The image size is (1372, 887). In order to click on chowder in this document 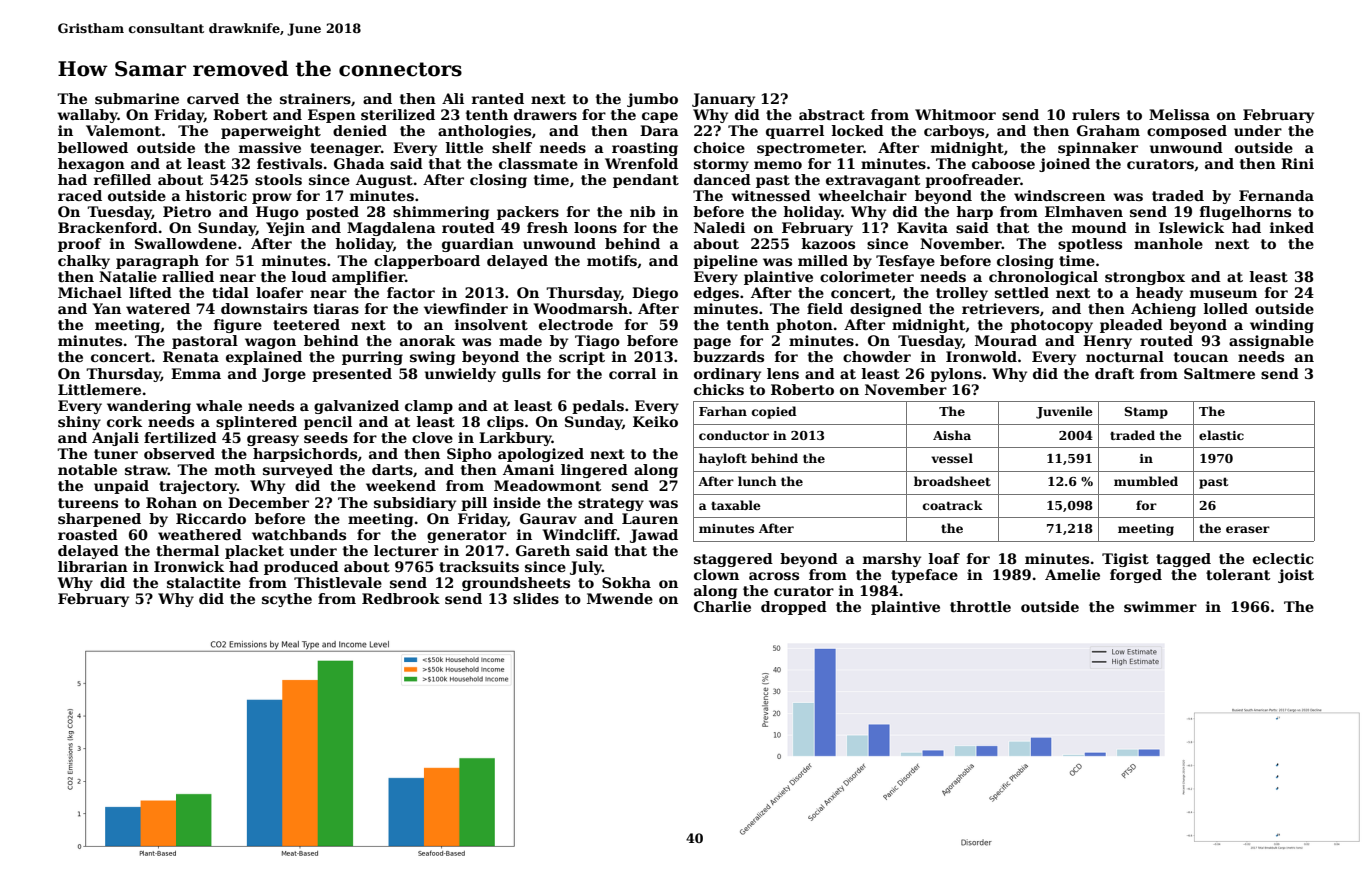, I will do `click(877, 356)`.
